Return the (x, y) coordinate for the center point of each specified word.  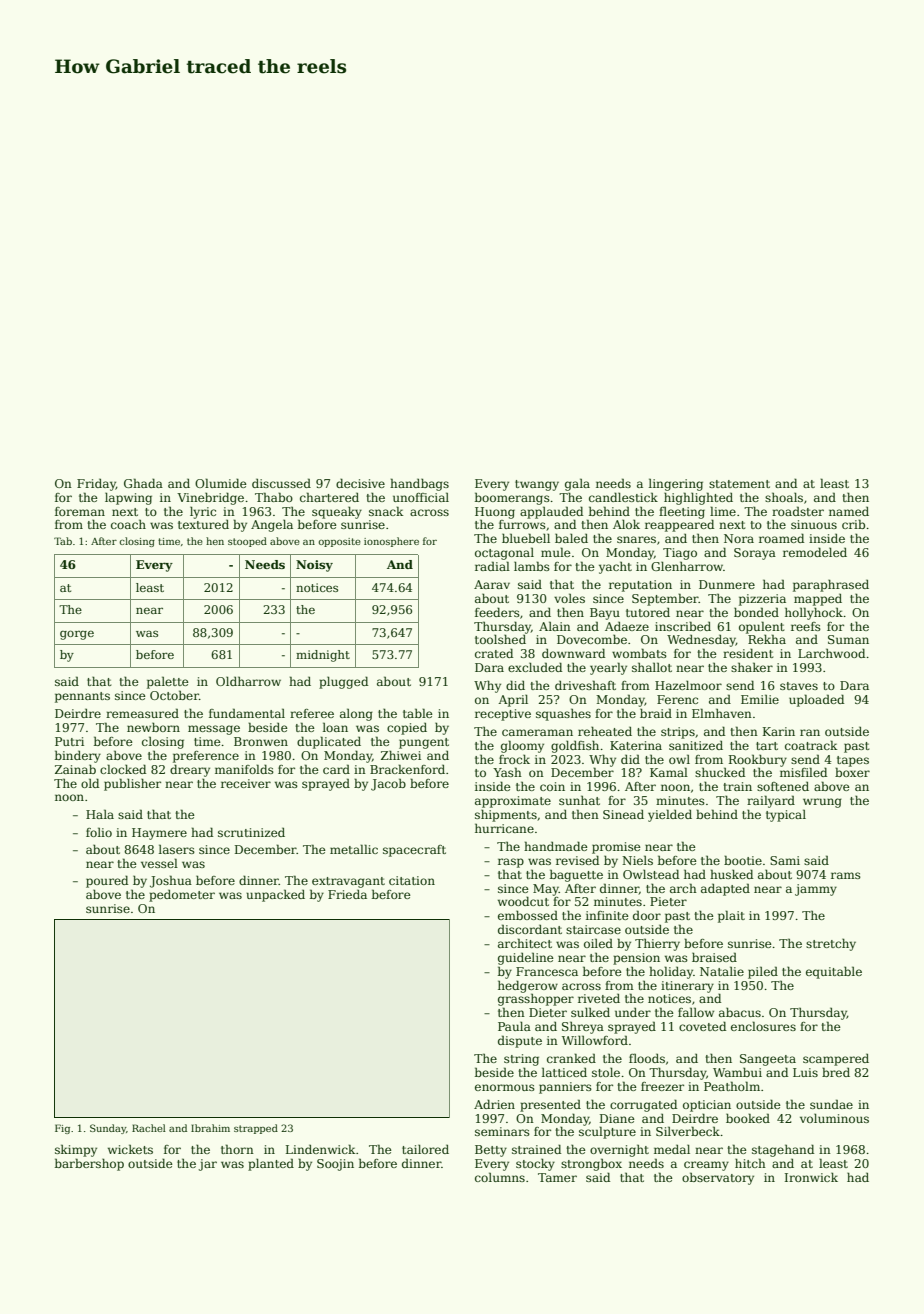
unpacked (275, 895)
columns (500, 1177)
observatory (718, 1178)
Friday (96, 485)
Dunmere (727, 584)
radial (492, 566)
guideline (526, 958)
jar (207, 1165)
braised (714, 957)
